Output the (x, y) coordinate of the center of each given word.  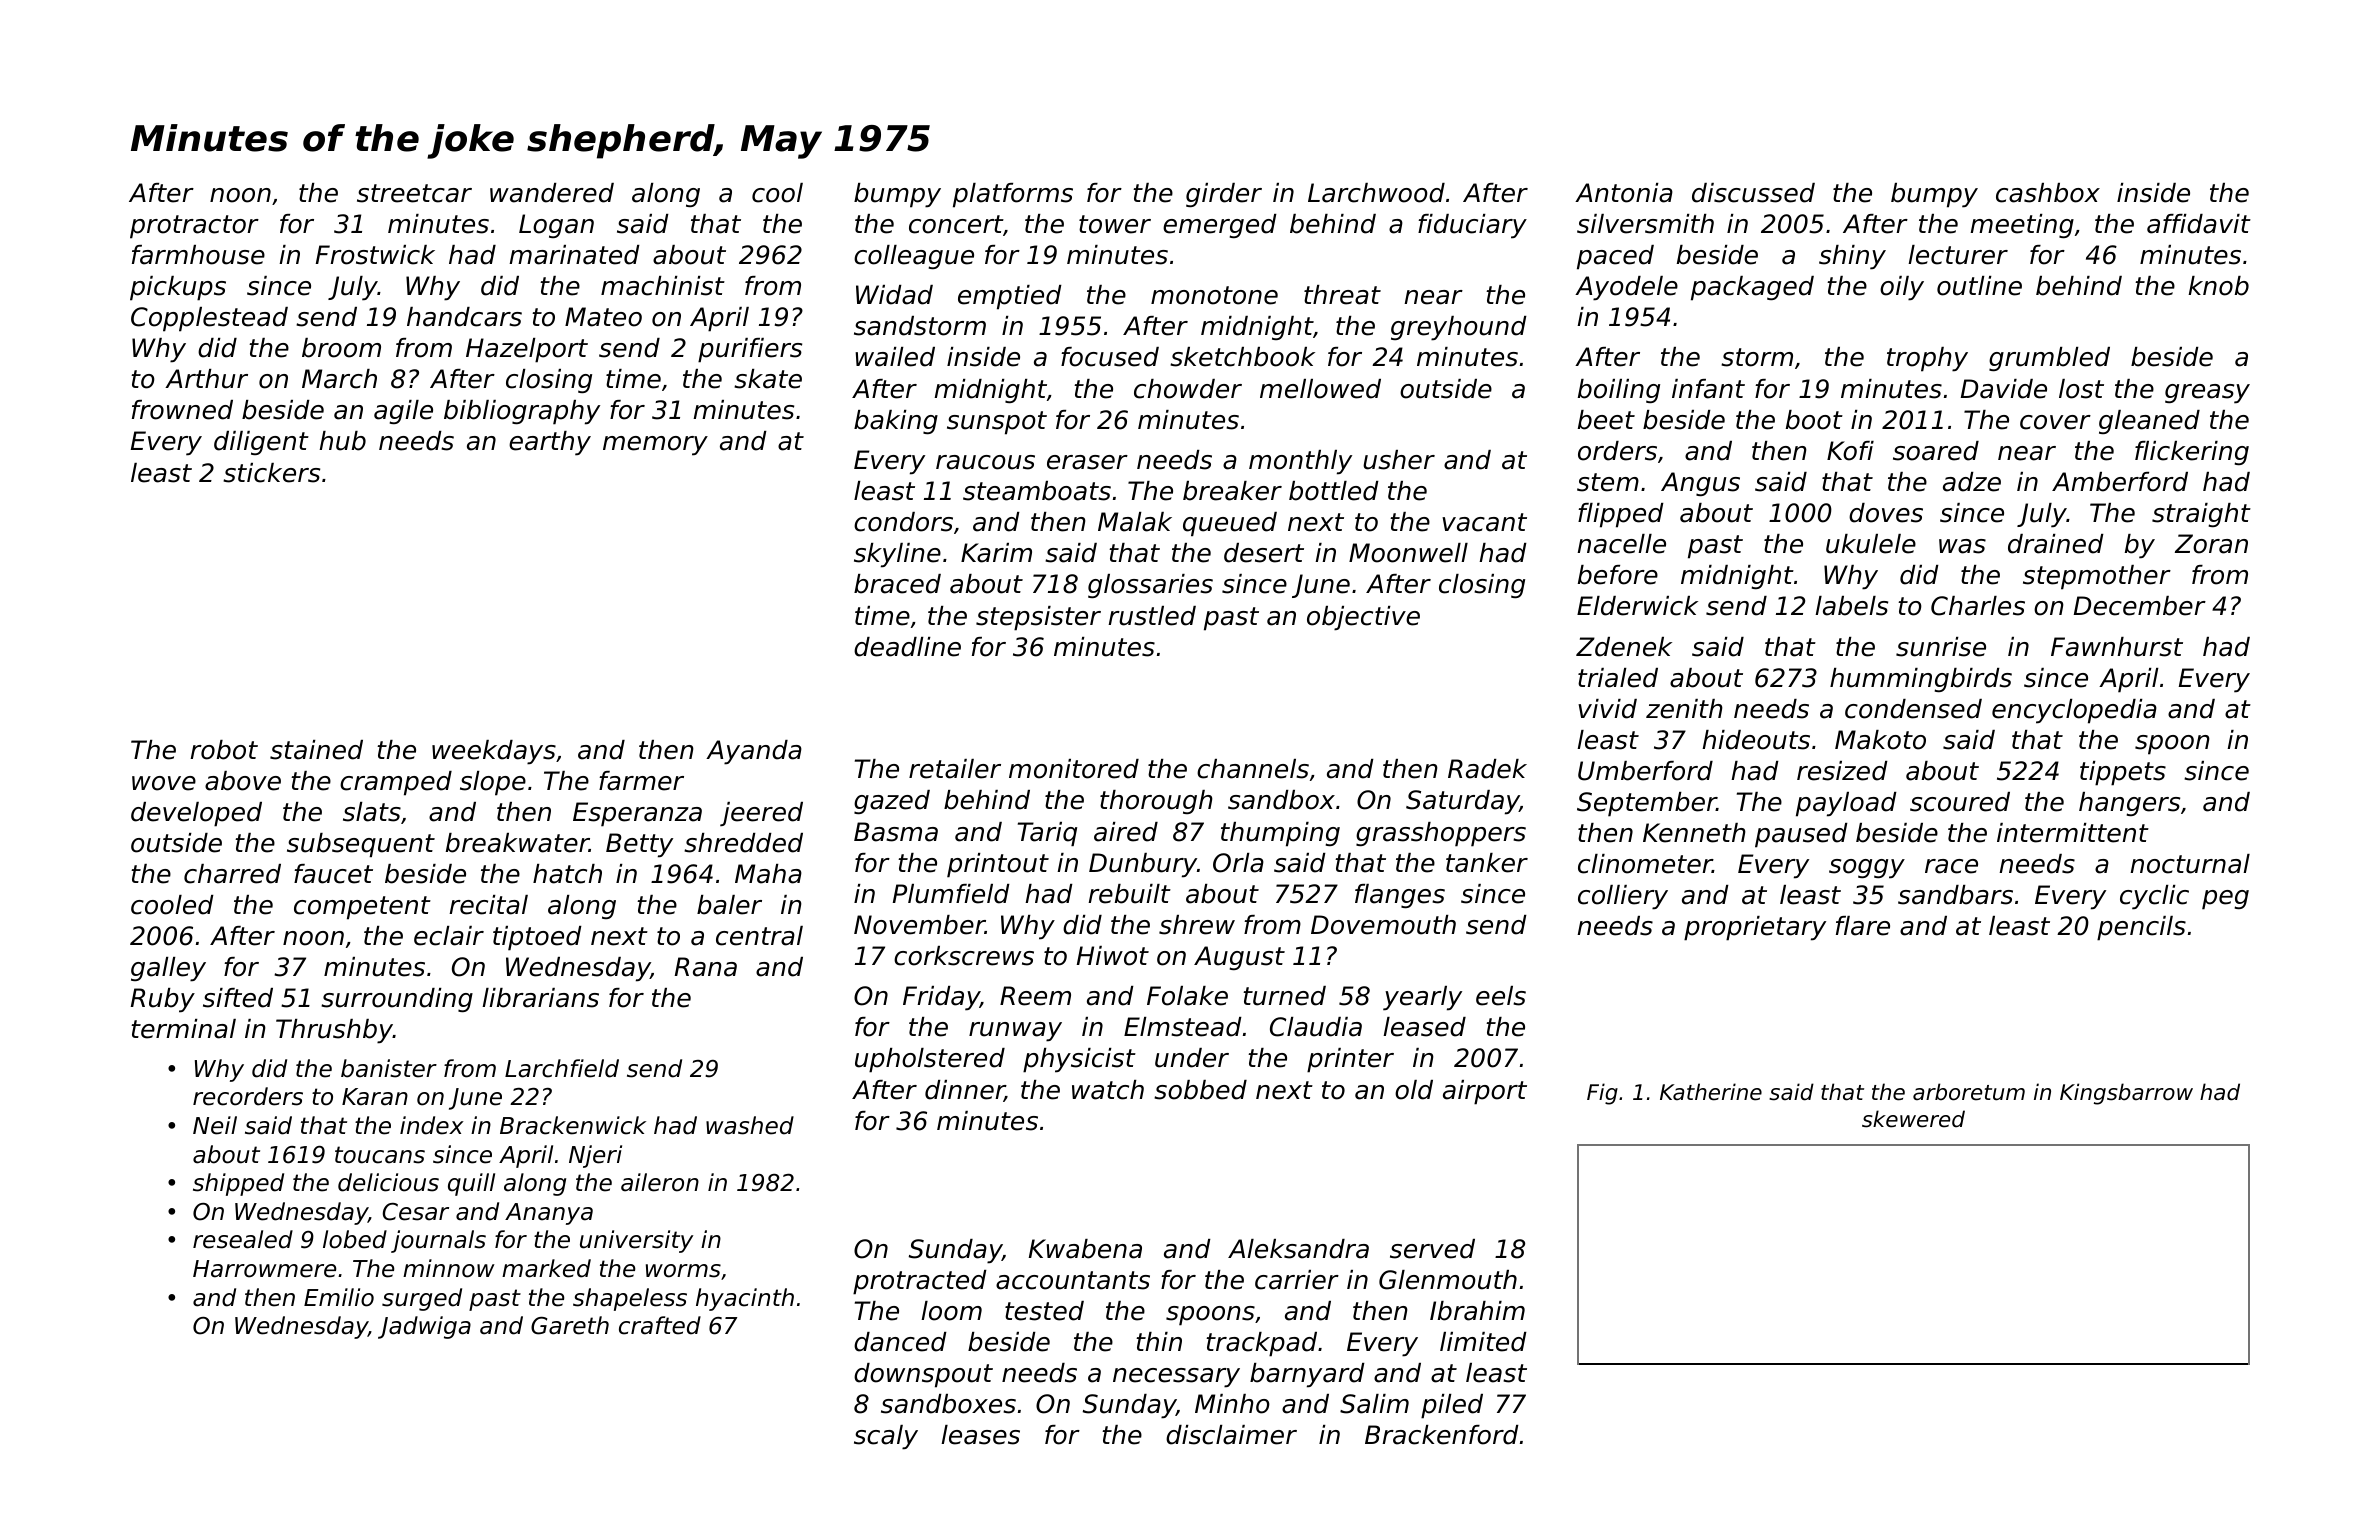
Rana (706, 967)
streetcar (414, 193)
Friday (941, 998)
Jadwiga (424, 1327)
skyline (897, 555)
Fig (1602, 1094)
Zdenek (1624, 647)
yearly (1422, 998)
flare (1863, 926)
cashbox (2048, 193)
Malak (1135, 522)
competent (362, 908)
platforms (1013, 195)
